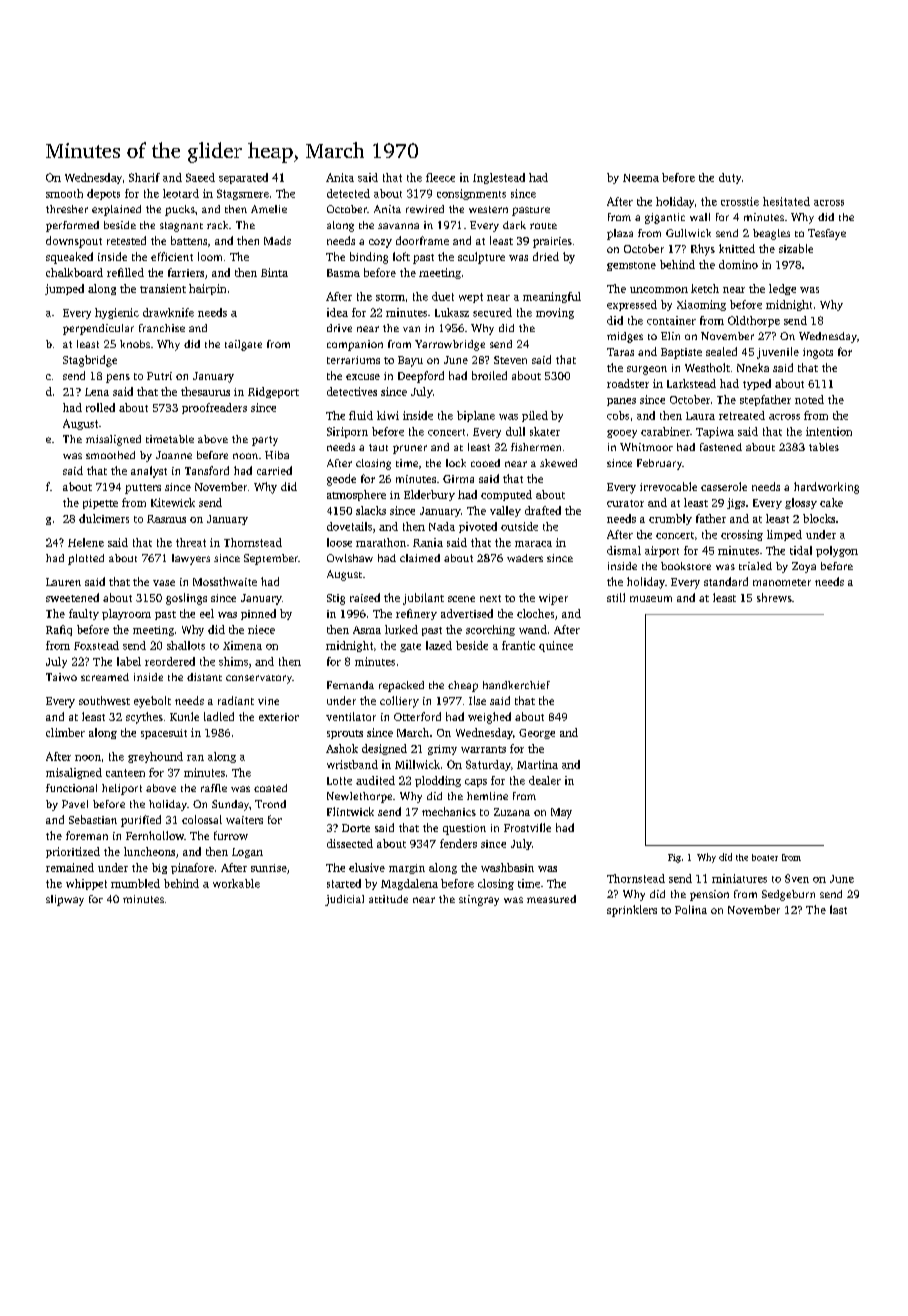 This image has width=908, height=1316. Describe the element at coordinates (774, 597) in the image. I see `shrews` at that location.
